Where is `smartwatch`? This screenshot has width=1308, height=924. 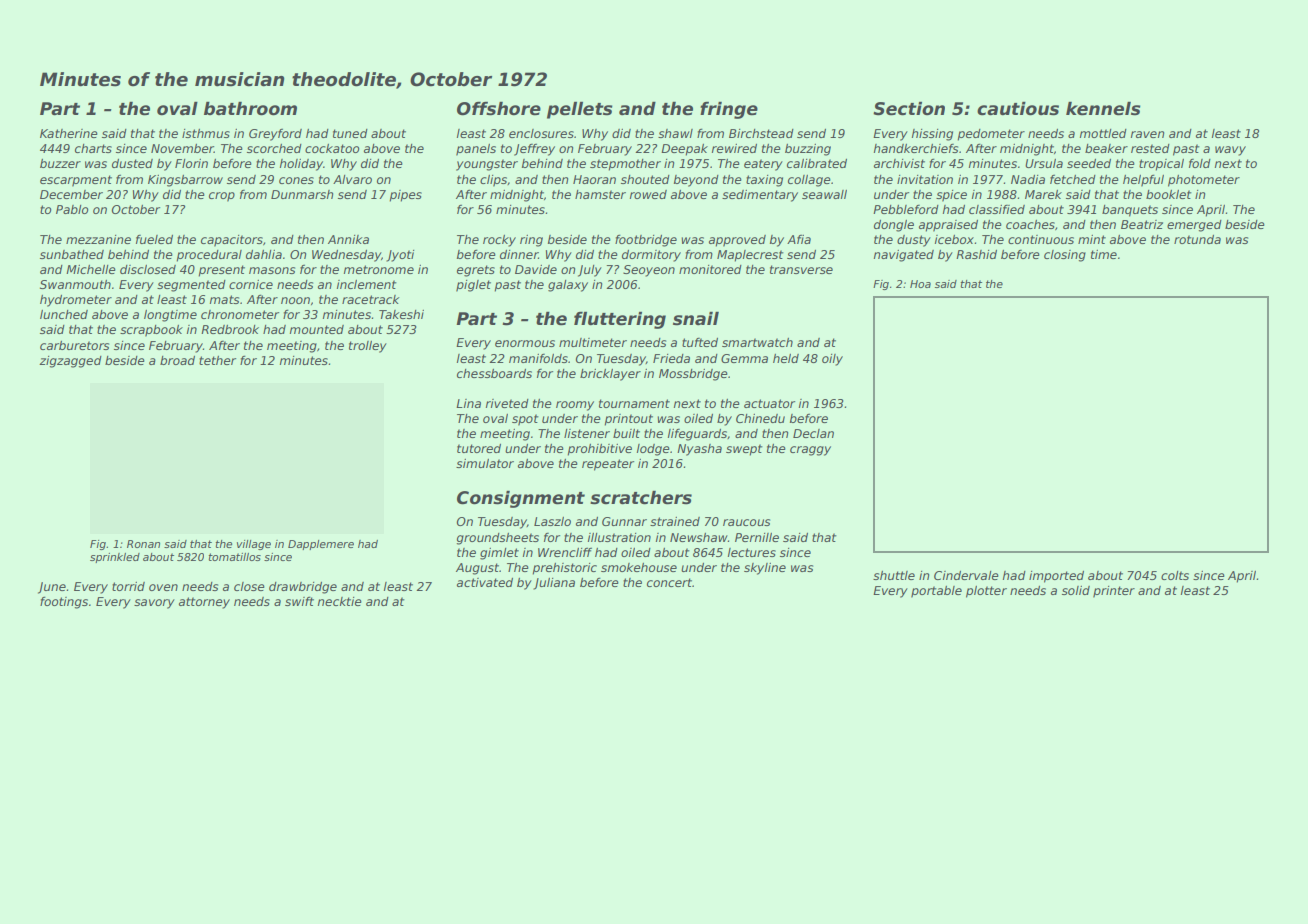
smartwatch is located at coordinates (757, 342).
